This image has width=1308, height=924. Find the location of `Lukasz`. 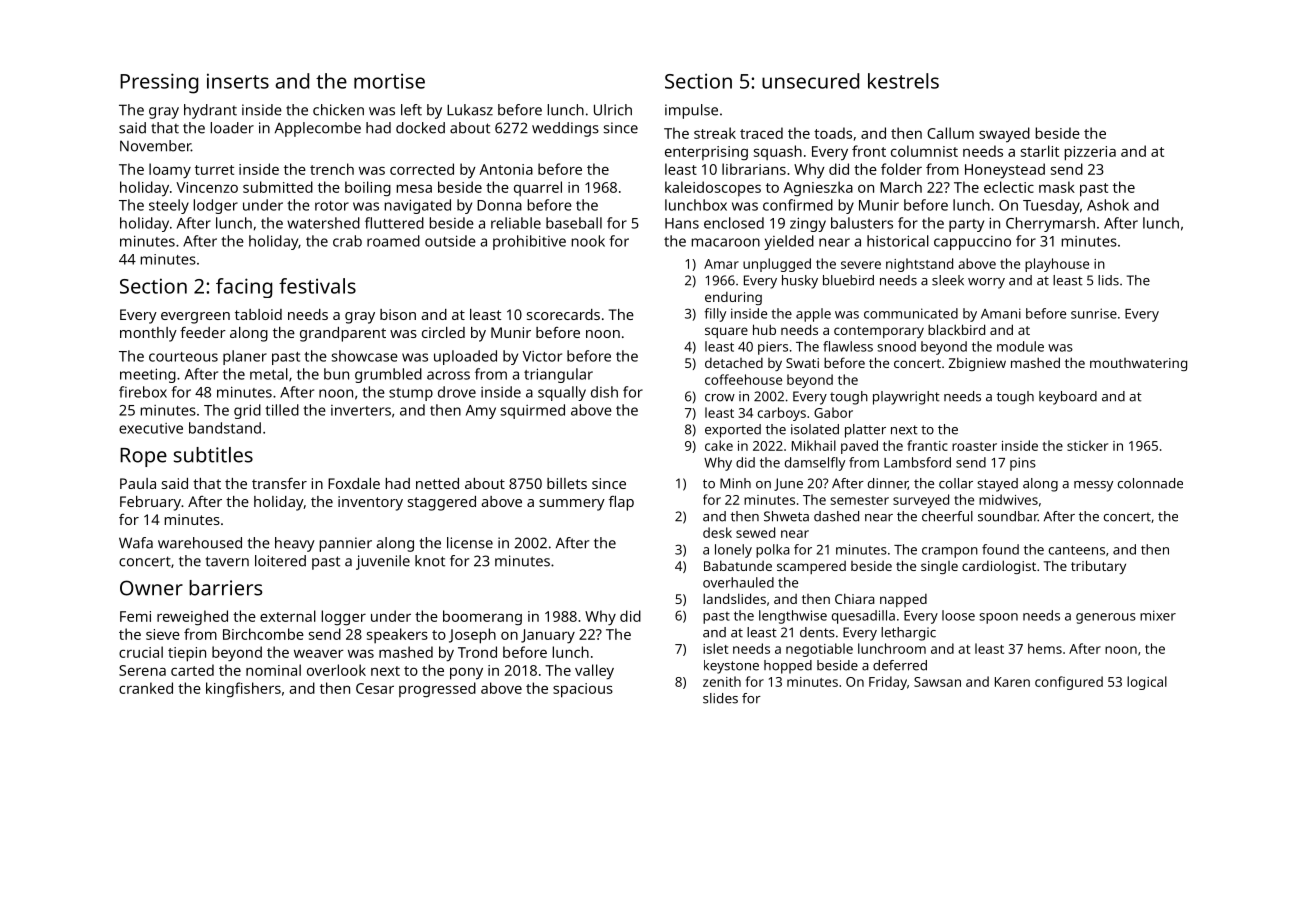

Lukasz is located at coordinates (470, 110).
